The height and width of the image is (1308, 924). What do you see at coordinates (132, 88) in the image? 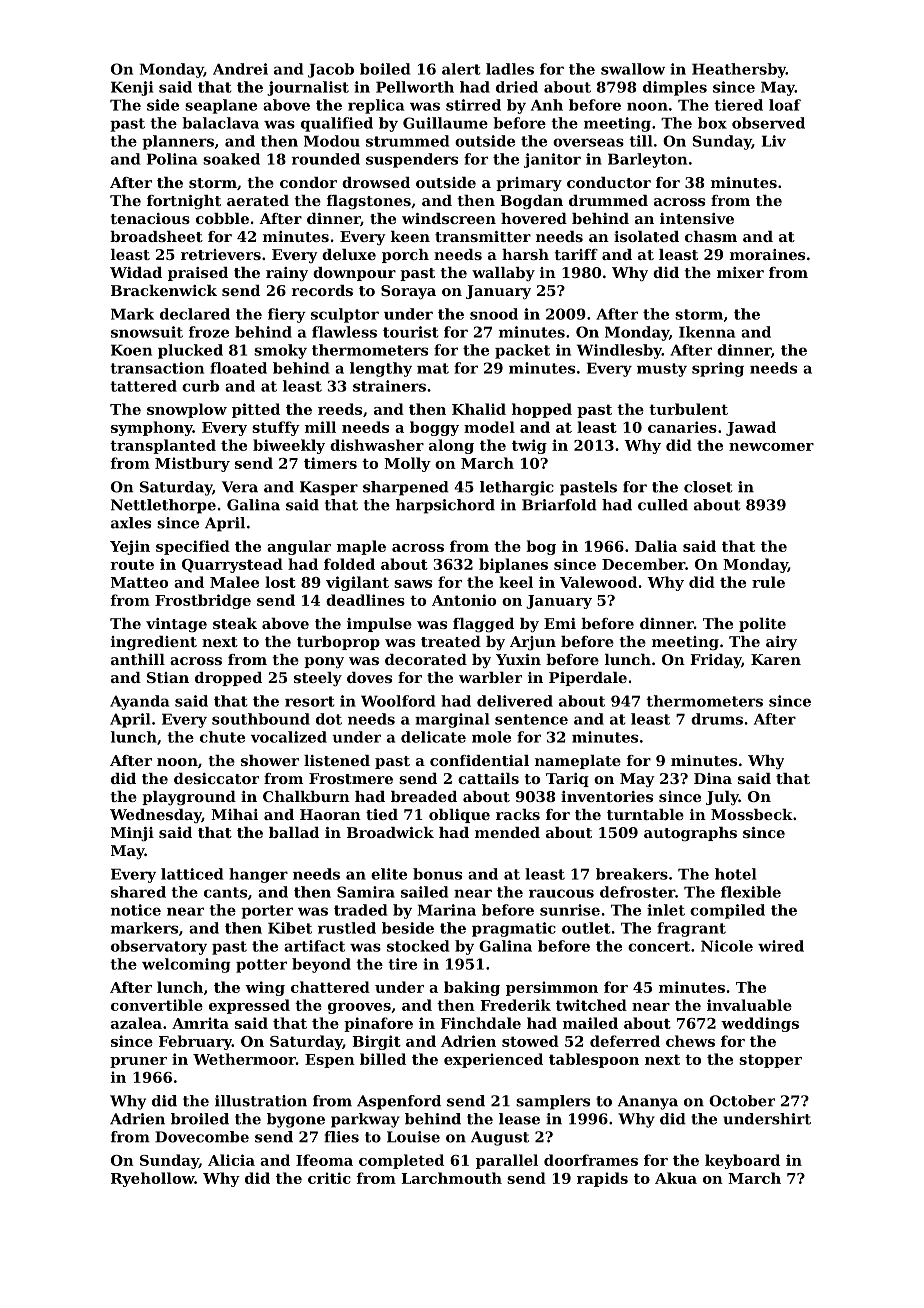
I see `Kenji` at bounding box center [132, 88].
